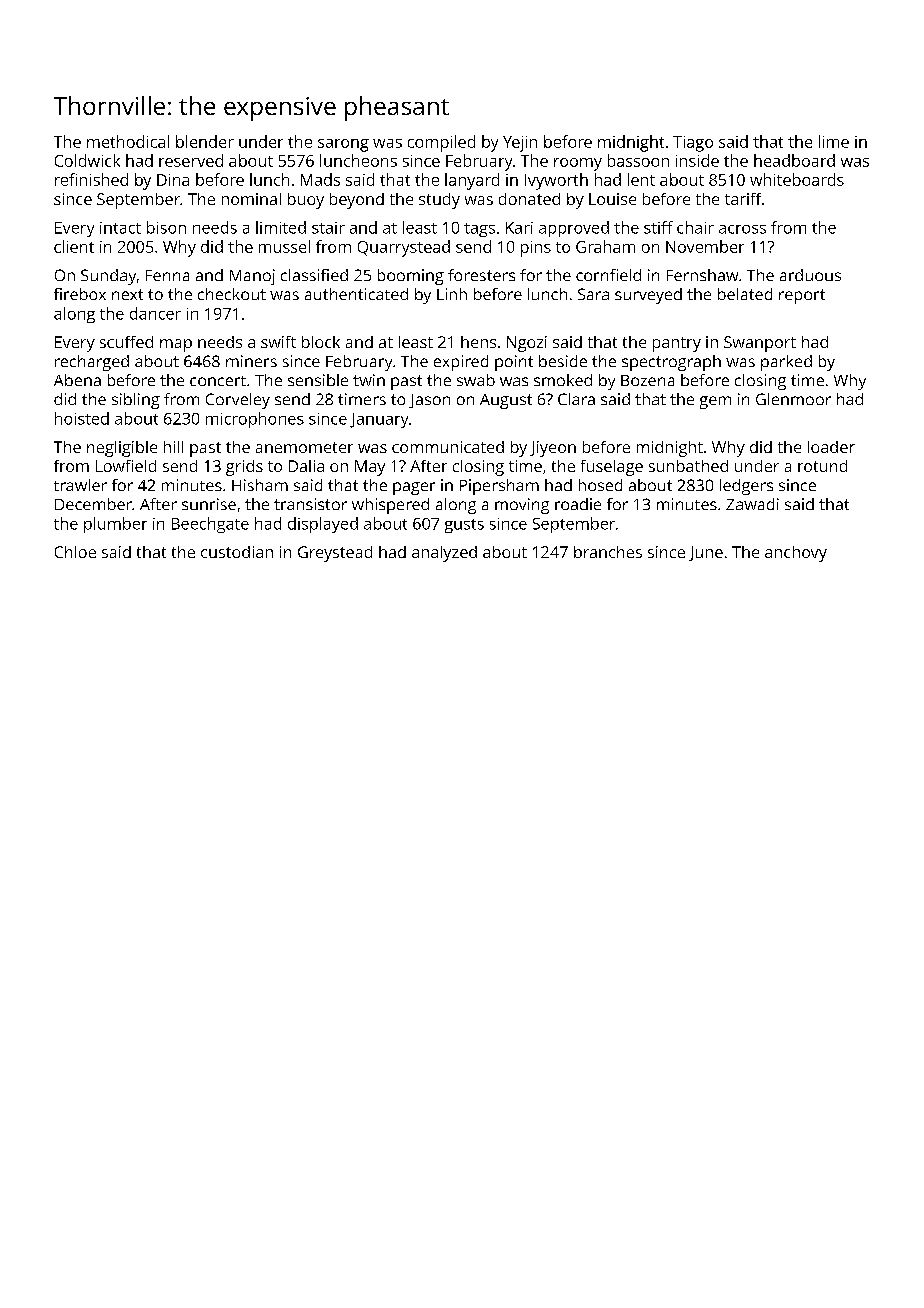 Image resolution: width=924 pixels, height=1308 pixels. I want to click on concert, so click(218, 381).
